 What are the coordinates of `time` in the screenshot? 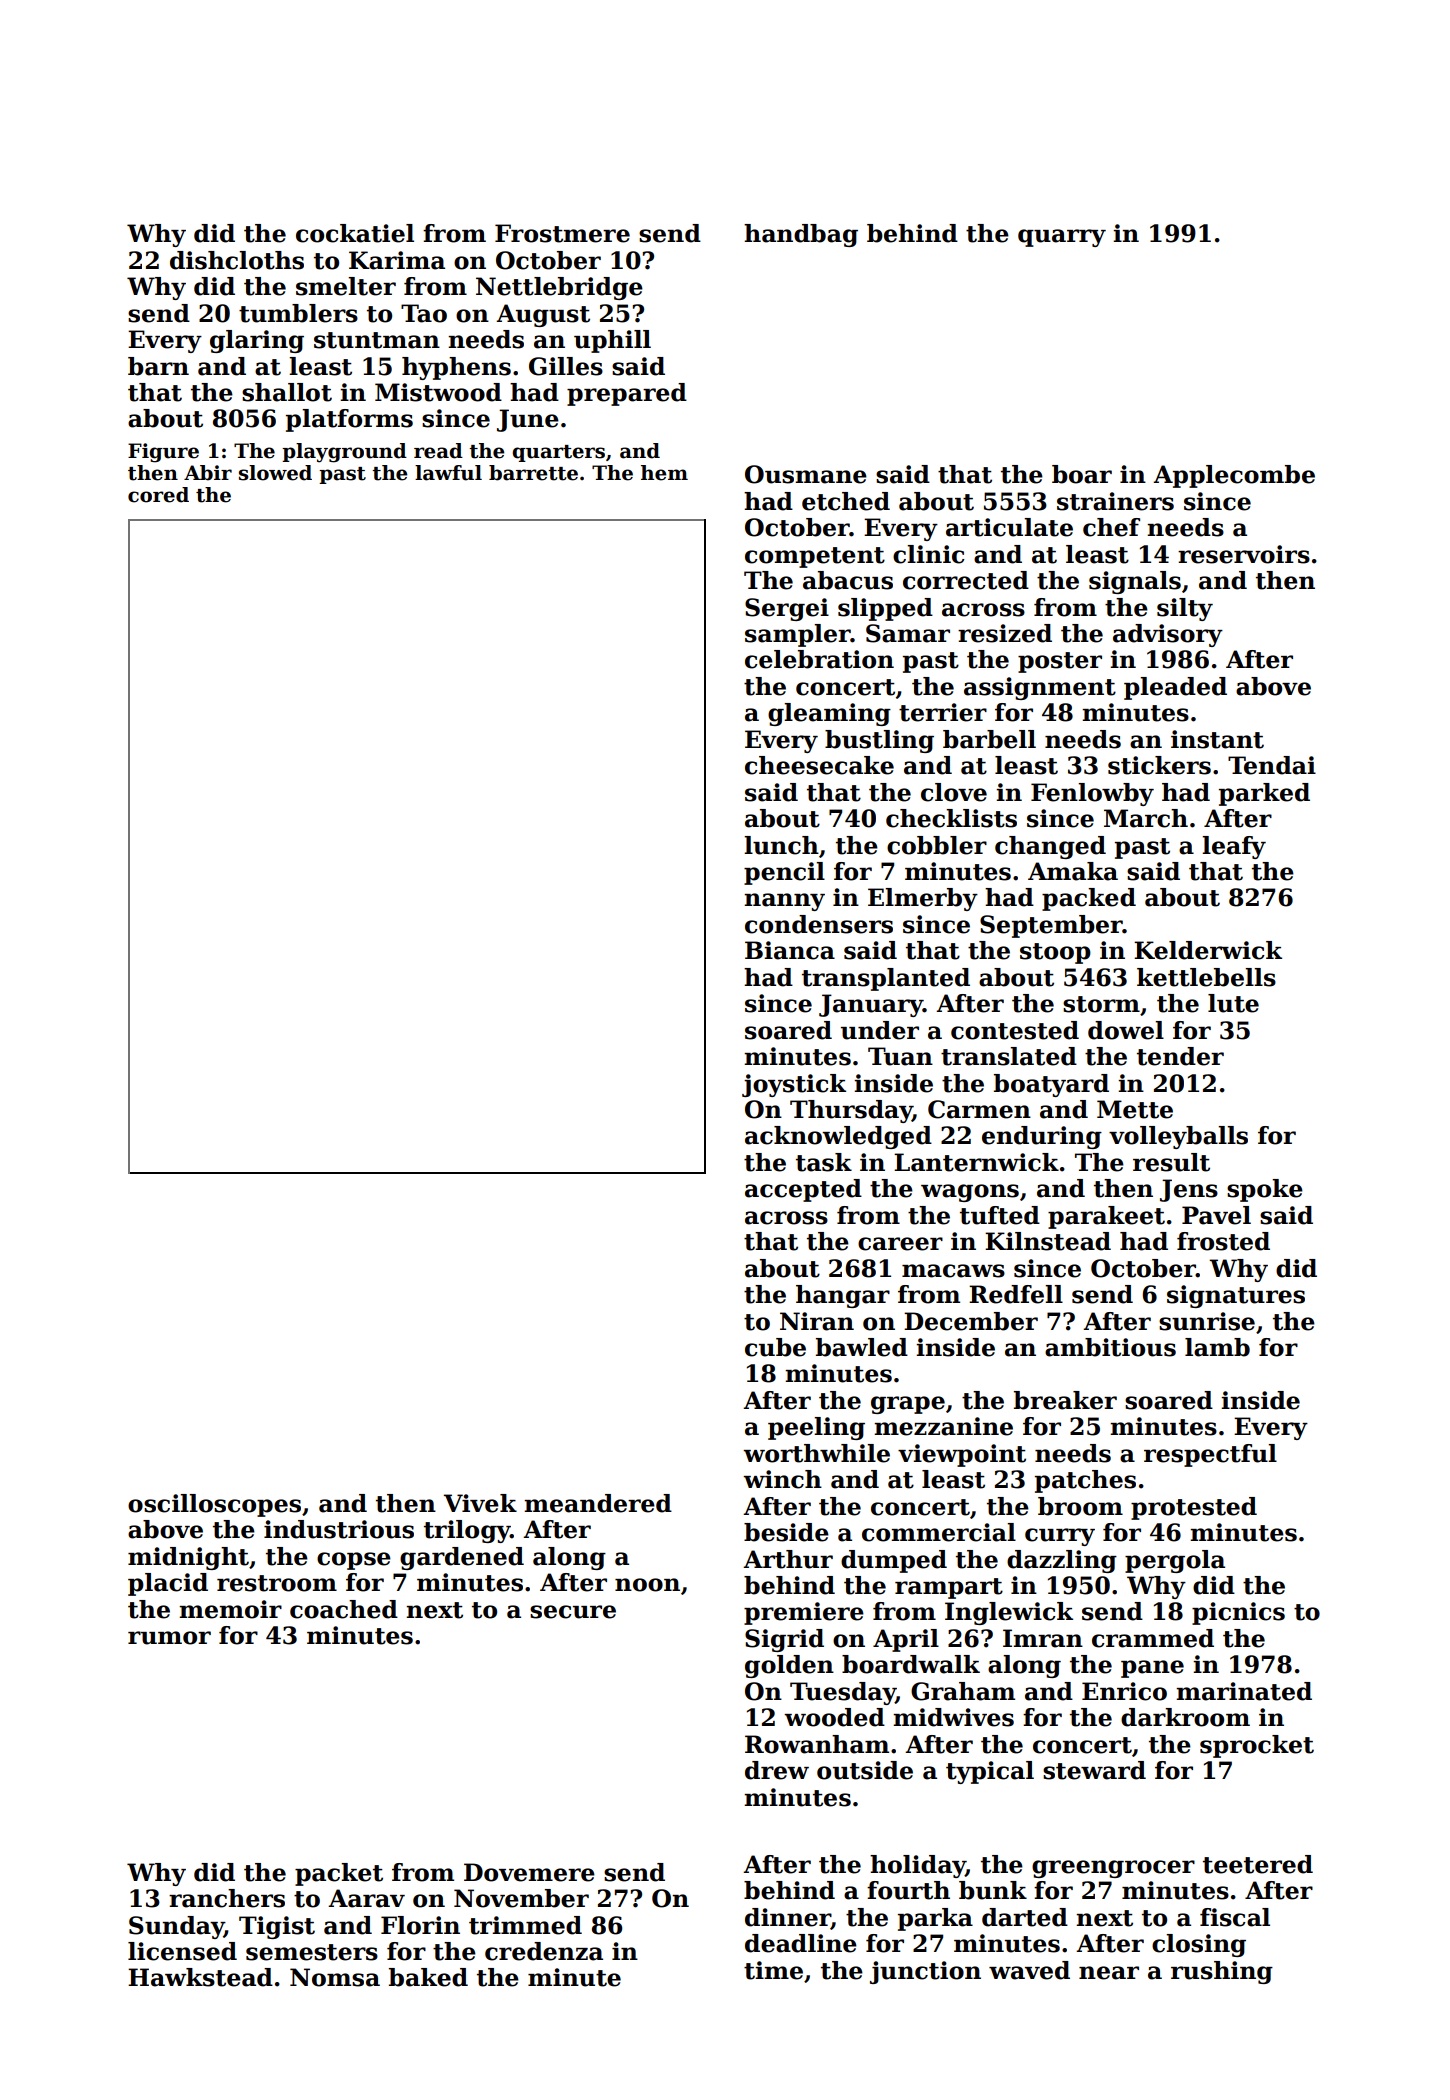 It's located at (773, 1970).
